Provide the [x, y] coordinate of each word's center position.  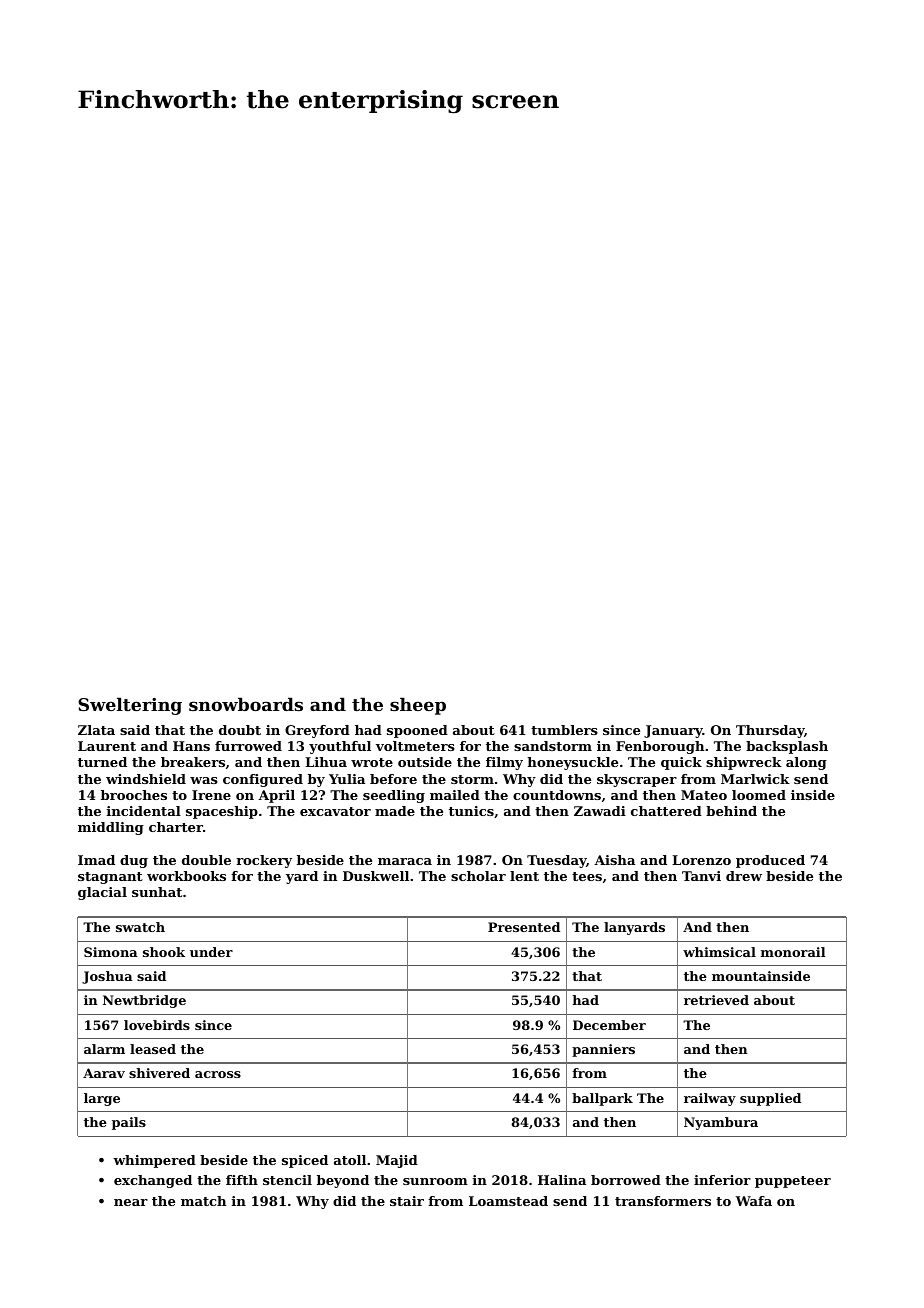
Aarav [104, 1073]
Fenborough [660, 747]
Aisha [614, 860]
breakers [193, 762]
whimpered [154, 1161]
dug [134, 861]
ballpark [602, 1099]
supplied [770, 1099]
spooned [417, 731]
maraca [405, 861]
